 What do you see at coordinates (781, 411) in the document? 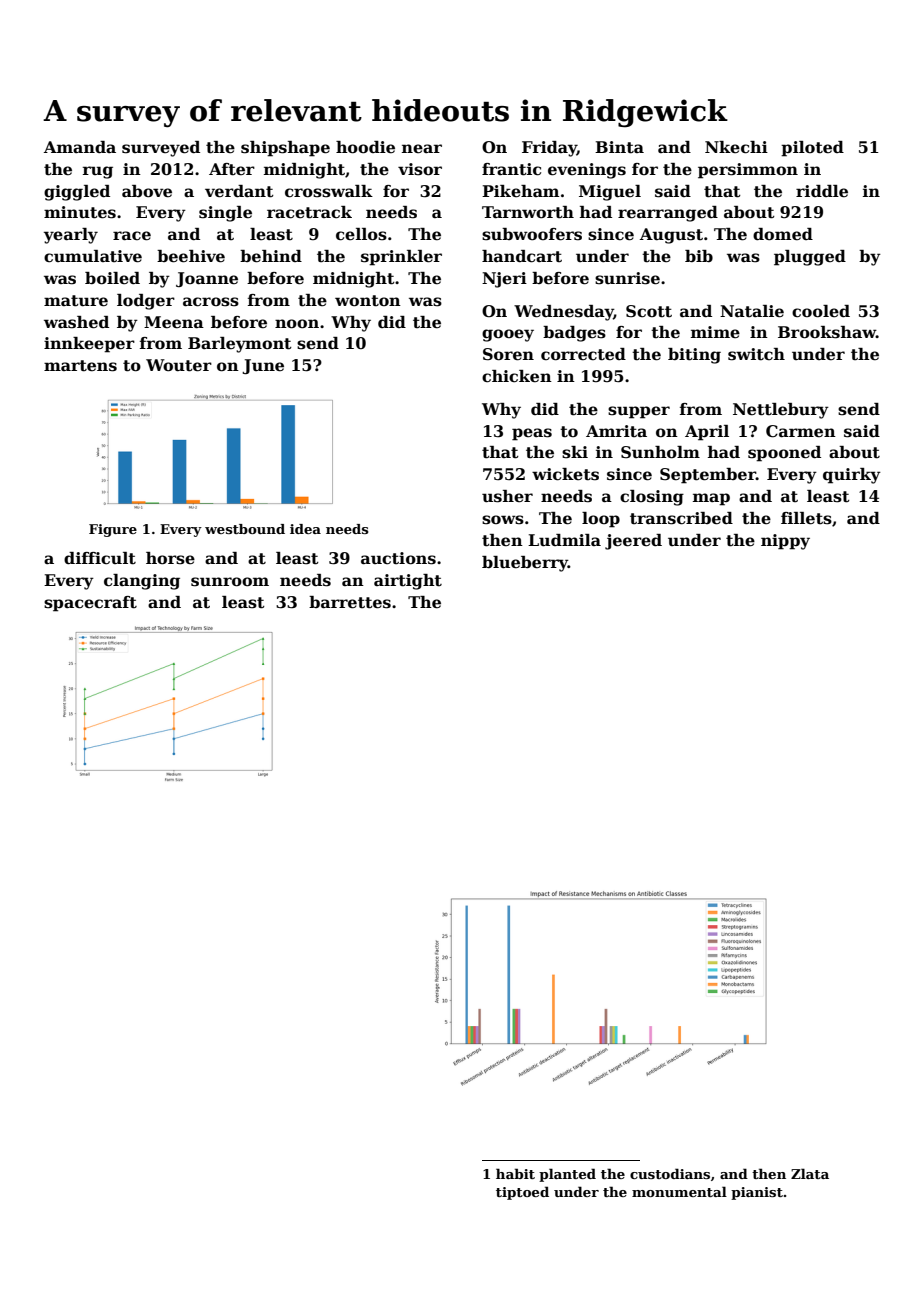
I see `Nettlebury` at bounding box center [781, 411].
